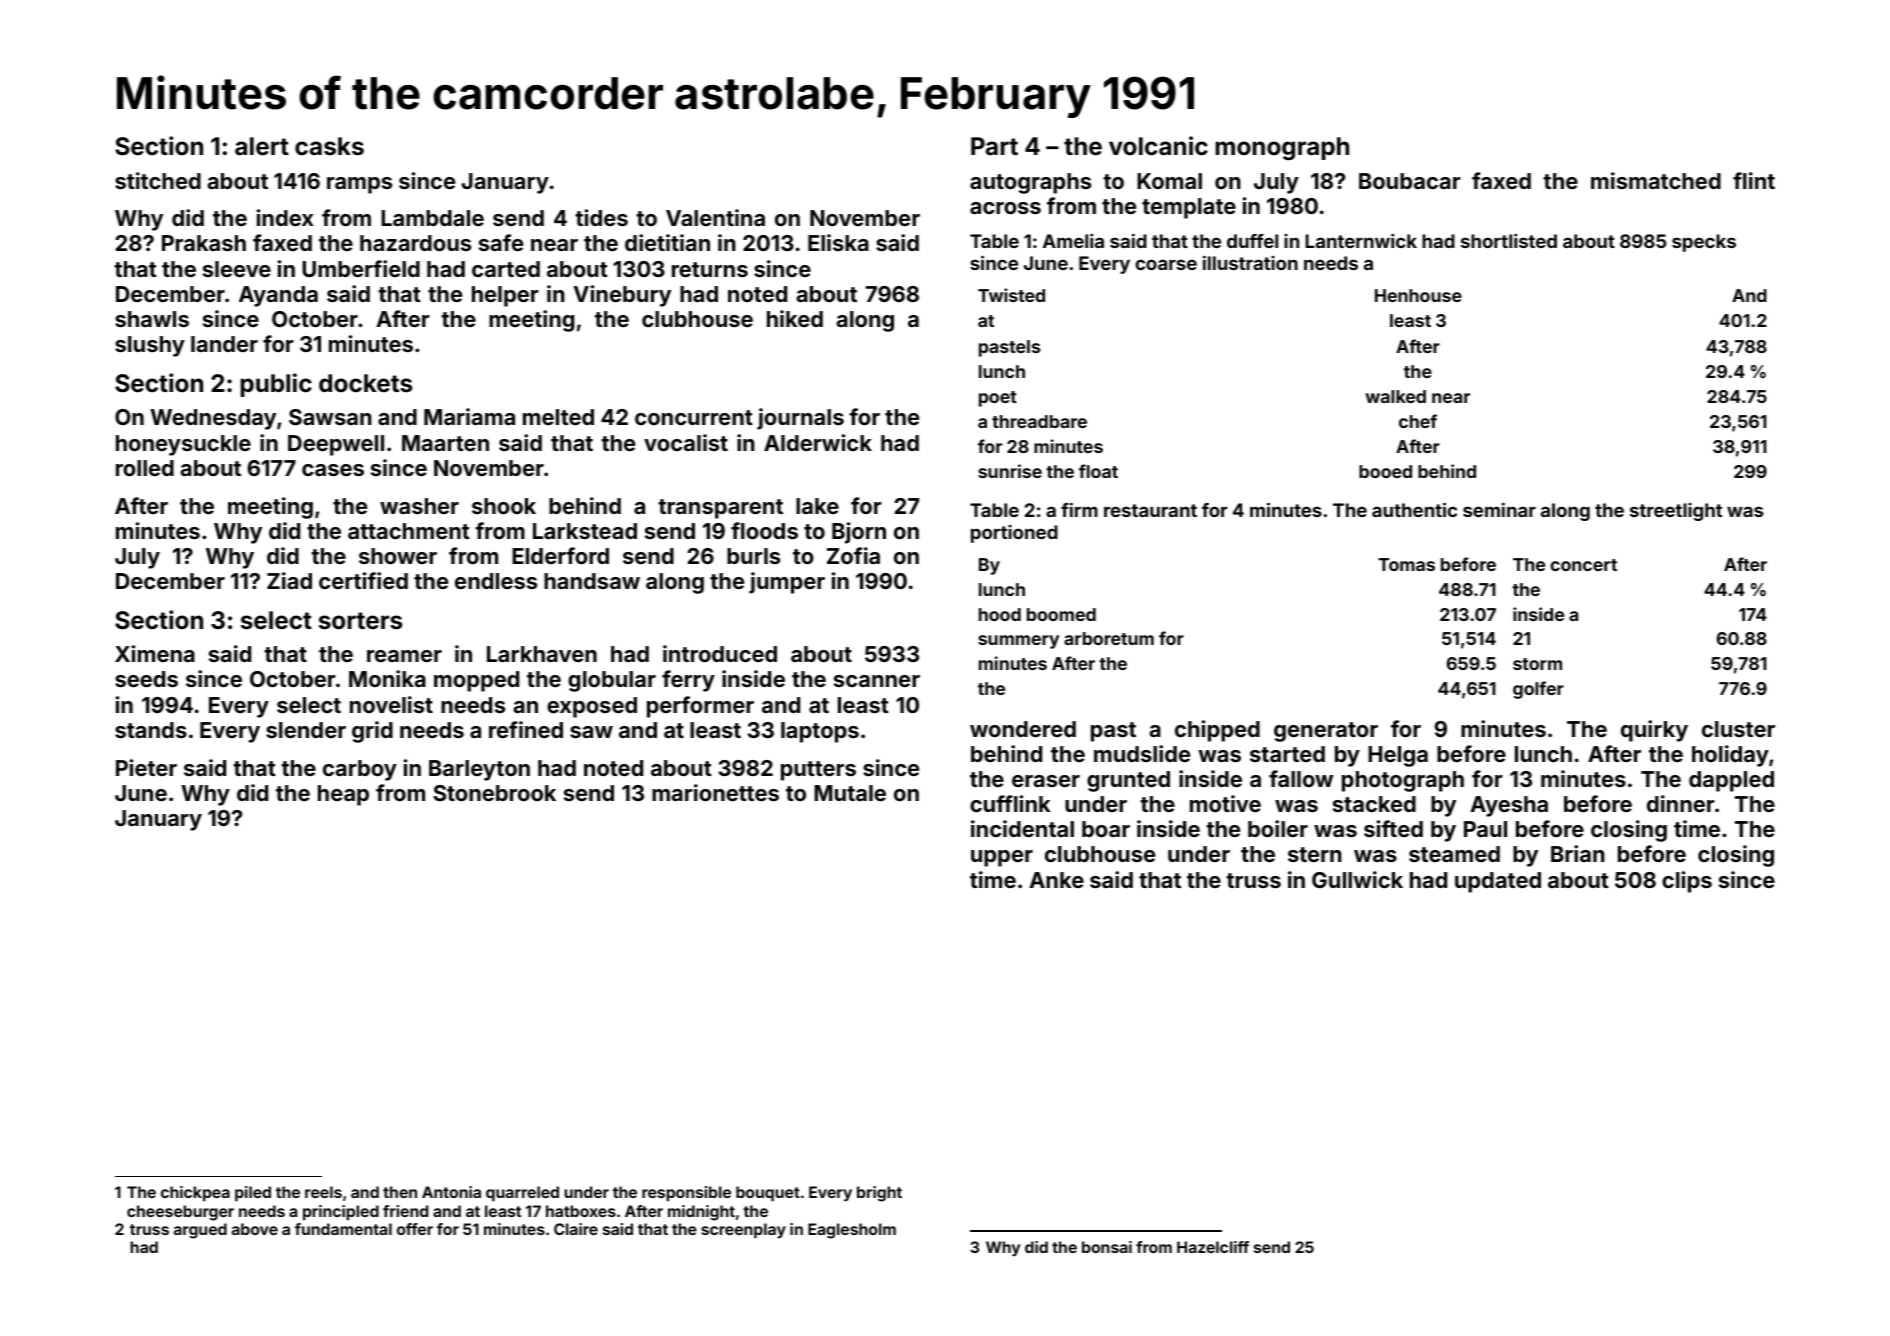 This image has width=1890, height=1336. What do you see at coordinates (1410, 181) in the image?
I see `Boubacar` at bounding box center [1410, 181].
